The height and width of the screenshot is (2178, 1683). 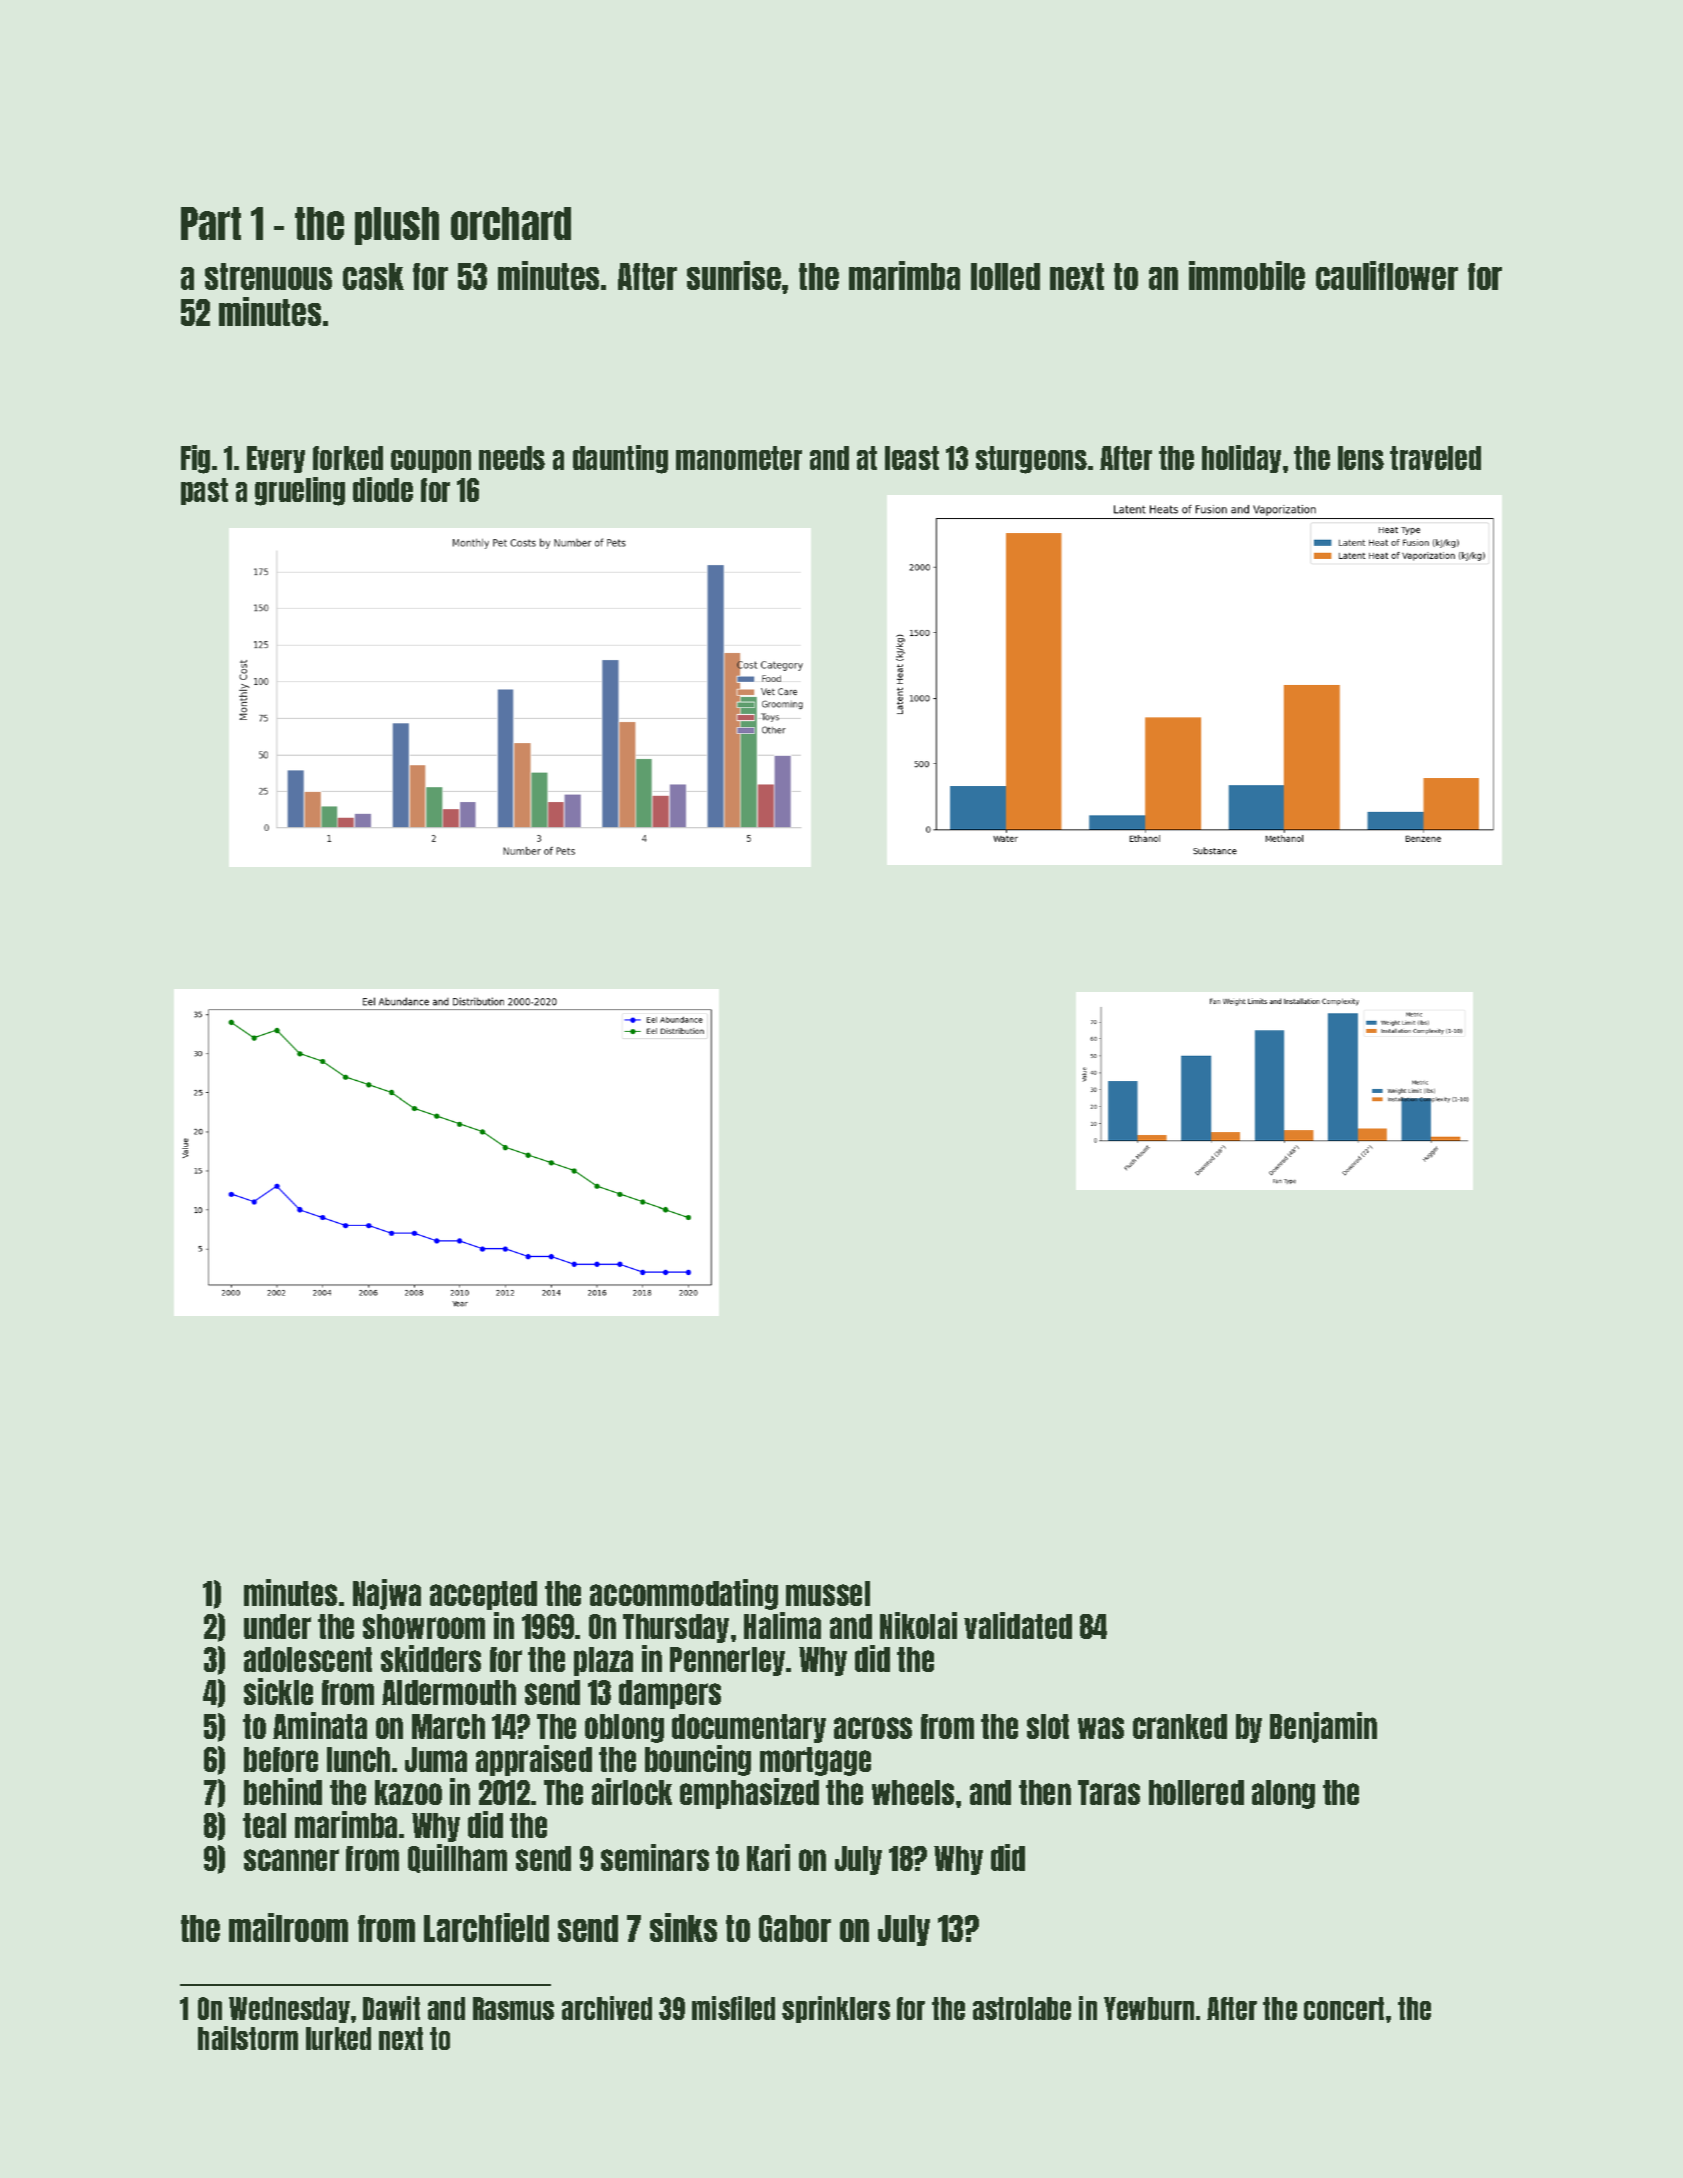 I want to click on orchard, so click(x=511, y=223).
